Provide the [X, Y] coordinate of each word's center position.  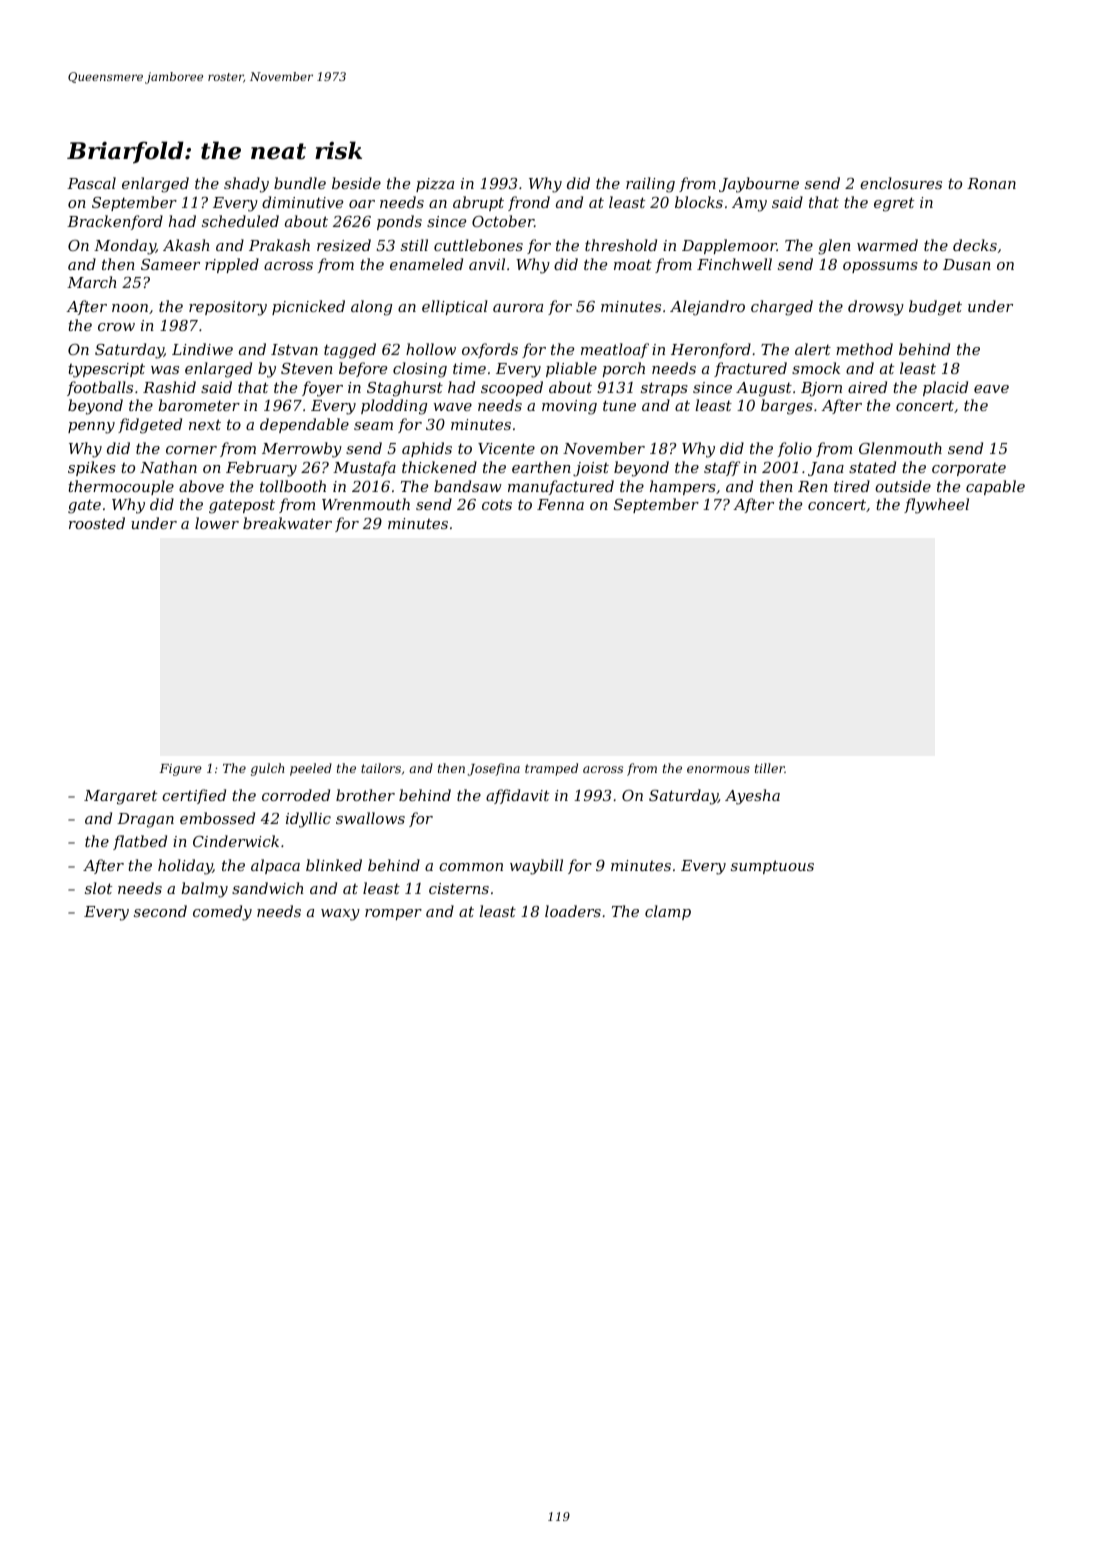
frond [529, 203]
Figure [180, 770]
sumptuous [772, 867]
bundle [300, 183]
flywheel [936, 506]
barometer [199, 405]
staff [722, 468]
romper [393, 914]
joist [591, 469]
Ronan [991, 183]
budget [935, 308]
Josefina [494, 769]
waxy [340, 915]
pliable [571, 369]
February [261, 469]
